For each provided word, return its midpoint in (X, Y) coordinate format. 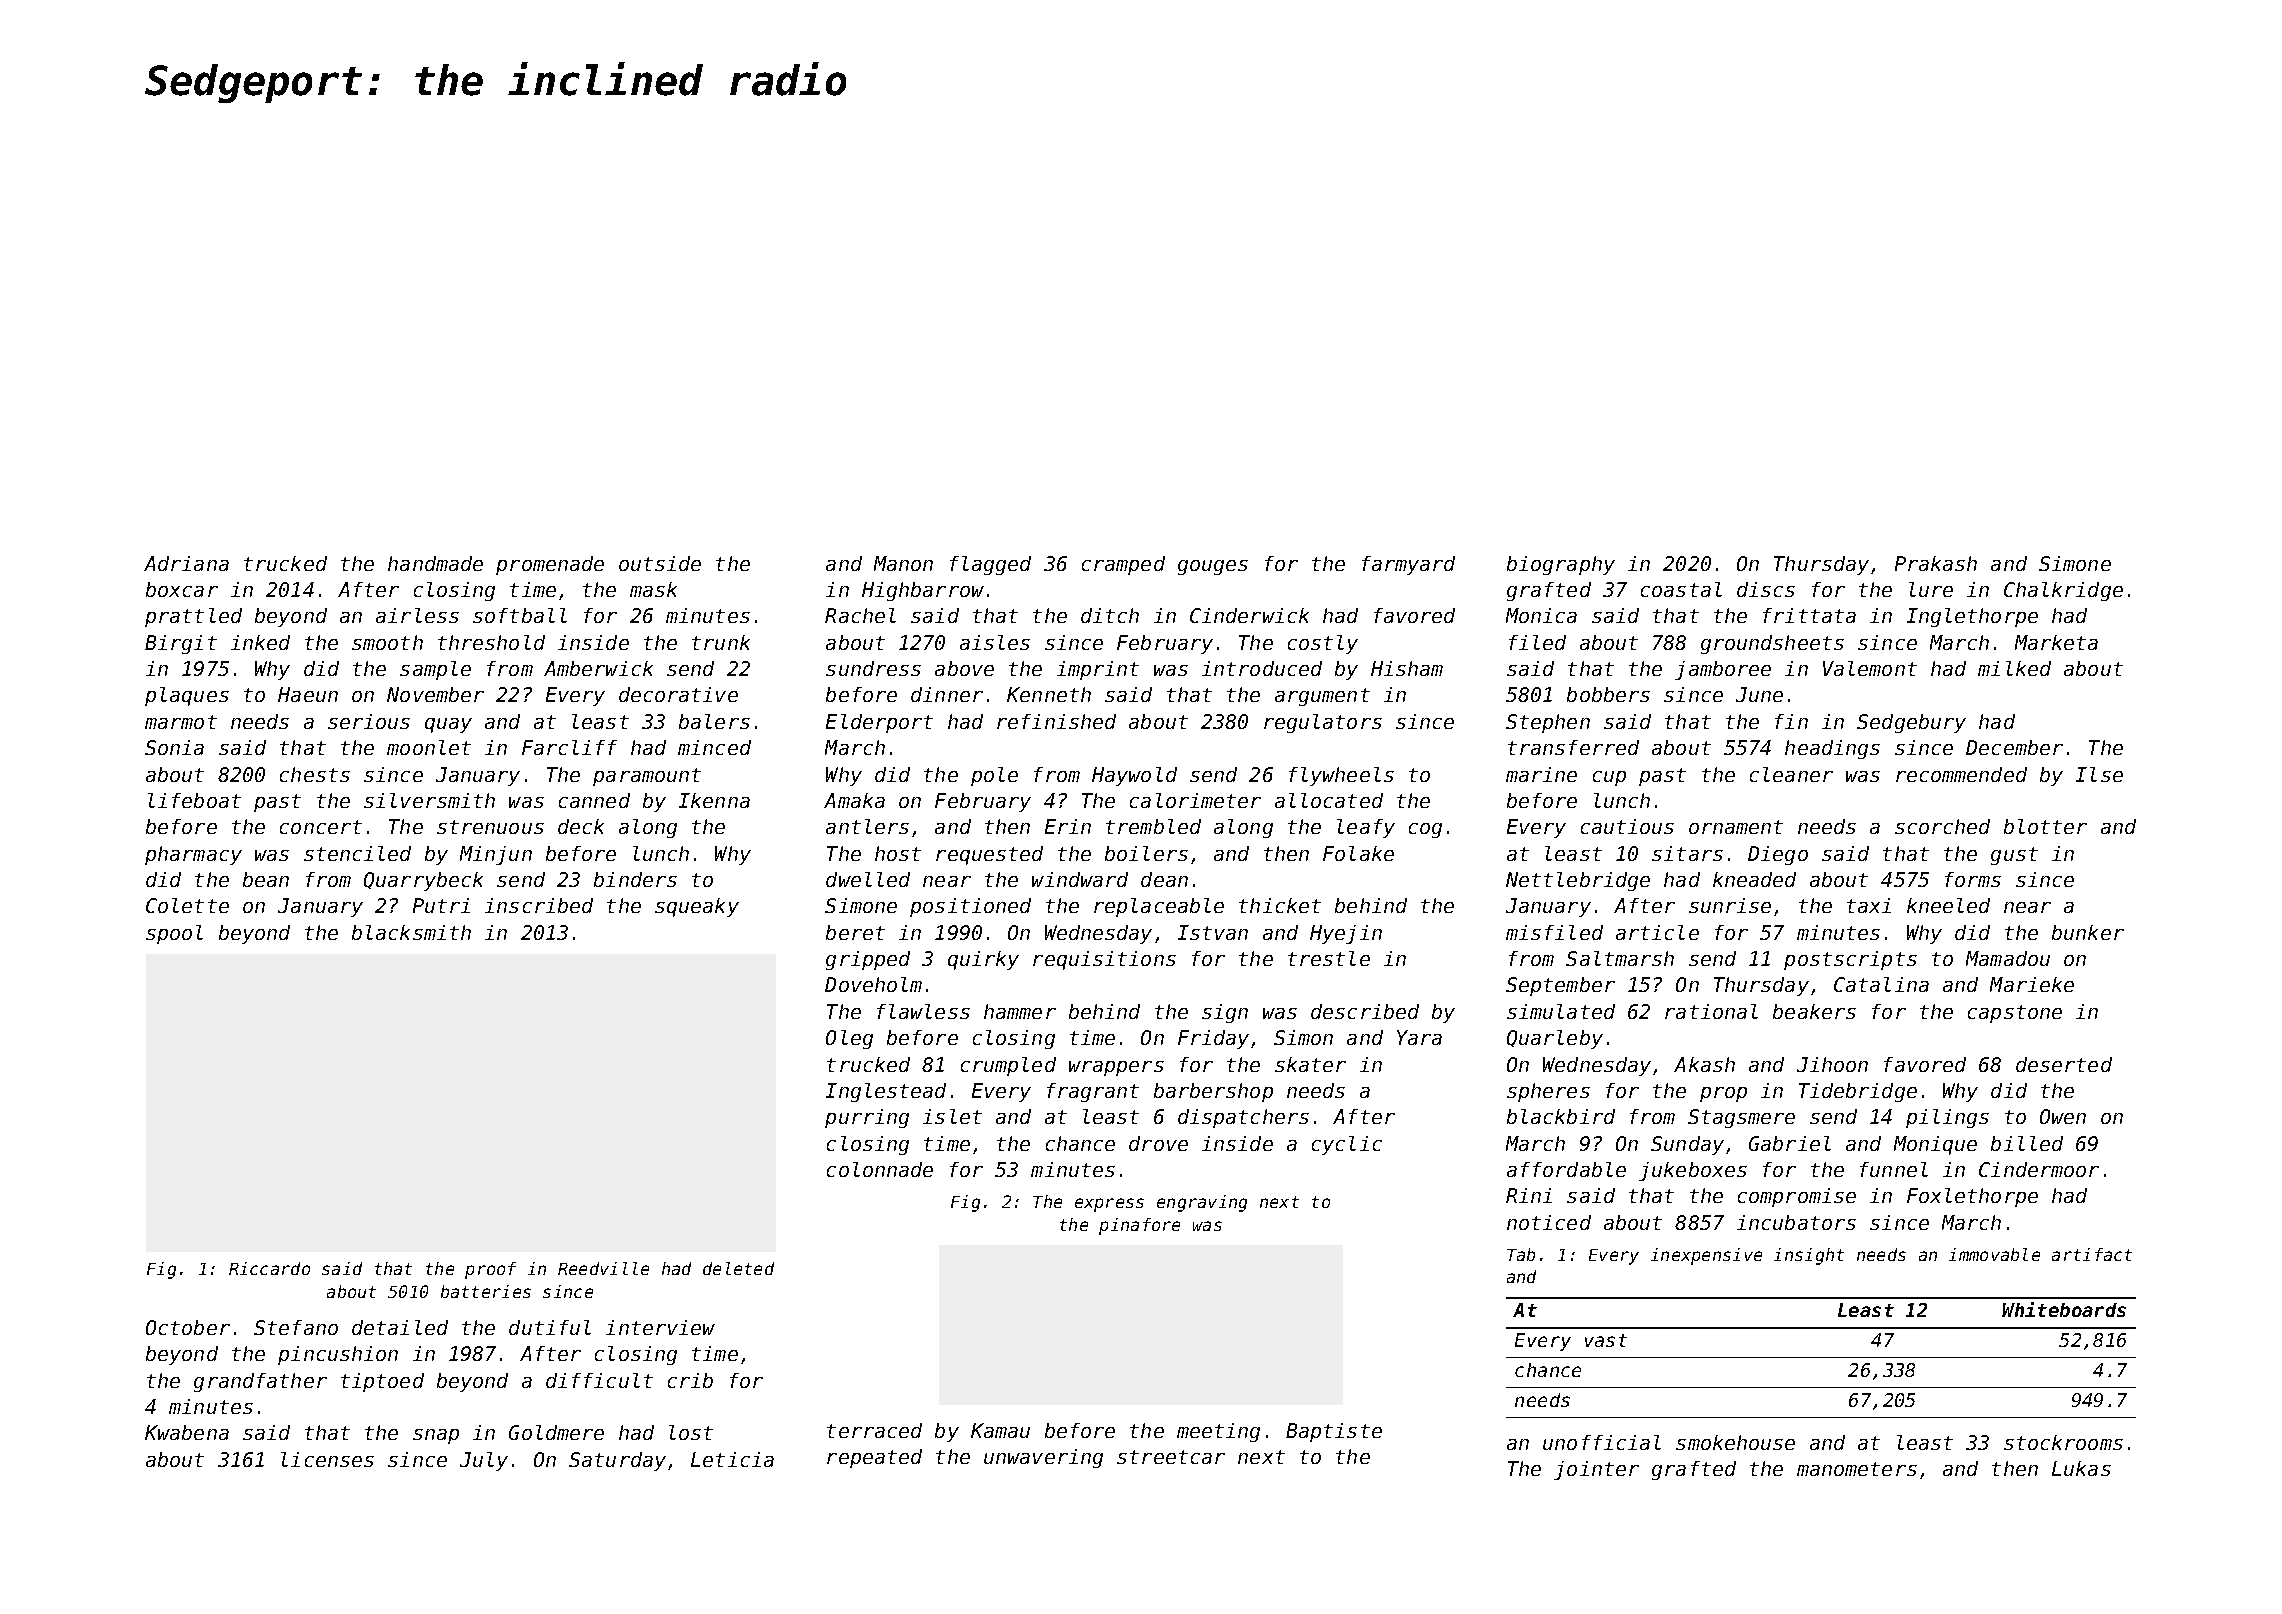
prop (1723, 1094)
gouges (1213, 567)
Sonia (174, 747)
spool (174, 934)
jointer (1596, 1470)
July (484, 1461)
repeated (874, 1458)
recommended (1961, 774)
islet (952, 1116)
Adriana (186, 563)
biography (1561, 565)
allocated (1329, 800)
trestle (1329, 958)
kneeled (1948, 905)
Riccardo (269, 1268)
